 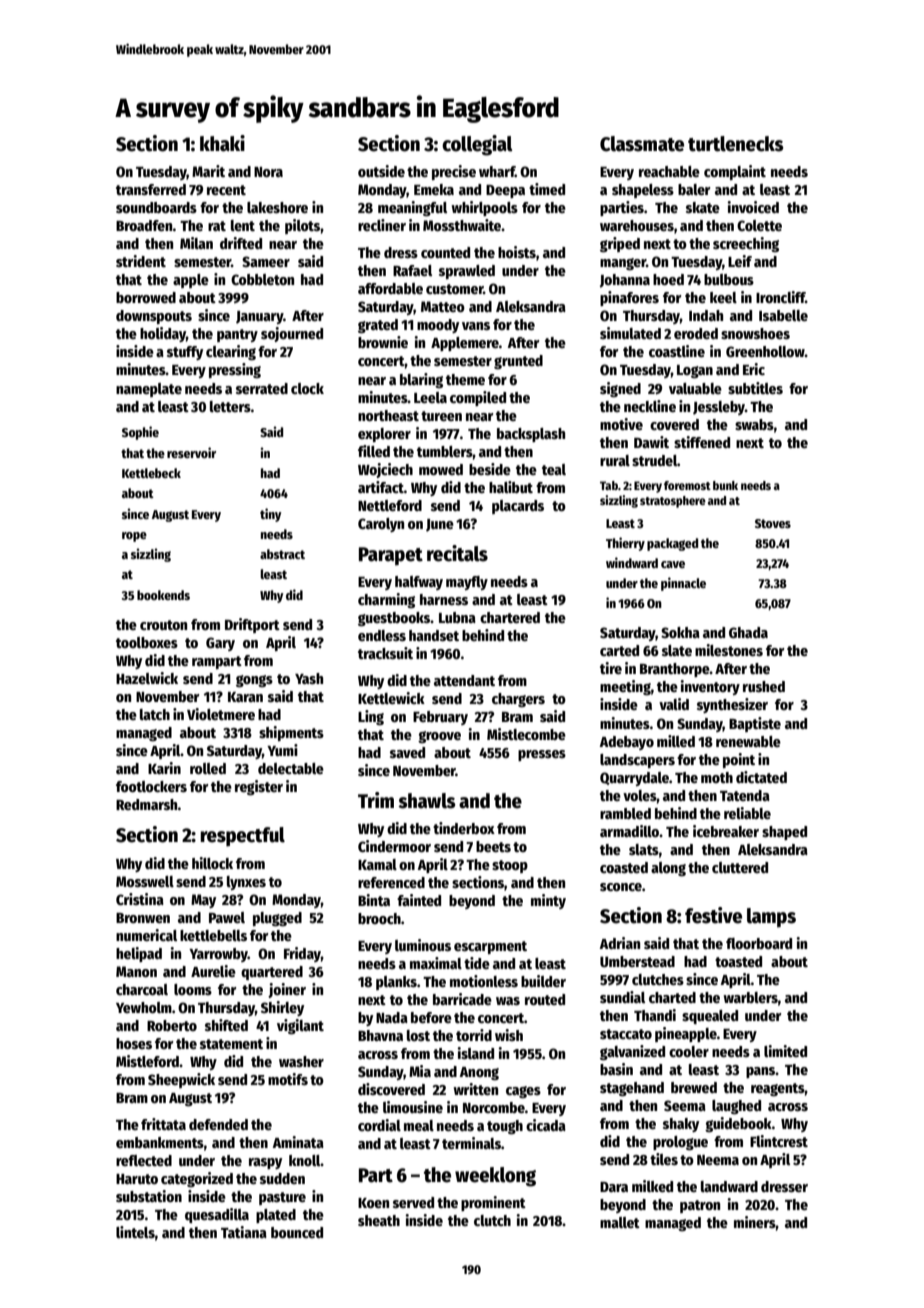 I want to click on bounced, so click(x=297, y=1232).
